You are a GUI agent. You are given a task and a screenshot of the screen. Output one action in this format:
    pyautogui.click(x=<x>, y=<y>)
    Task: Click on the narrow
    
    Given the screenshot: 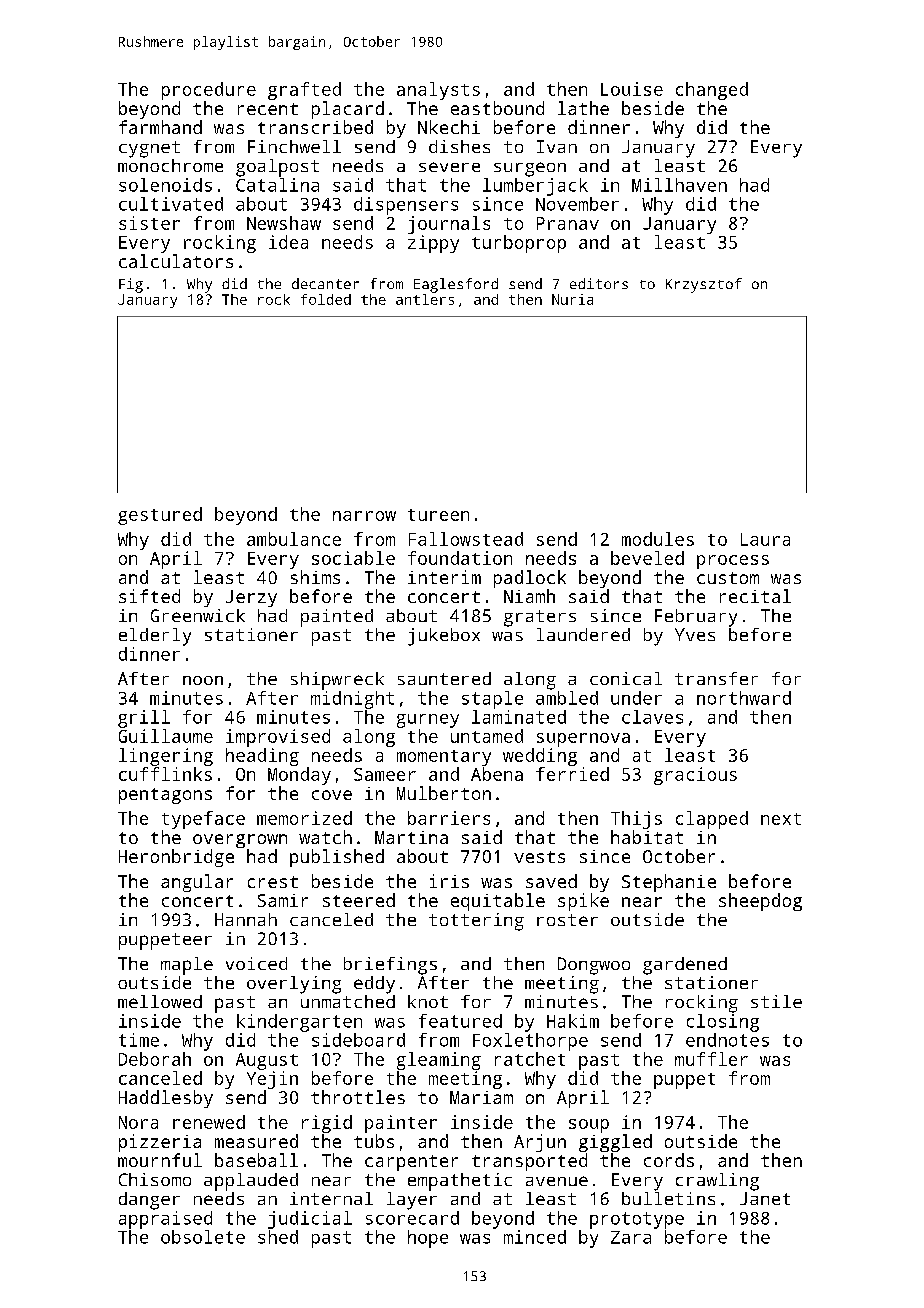 What is the action you would take?
    pyautogui.click(x=364, y=516)
